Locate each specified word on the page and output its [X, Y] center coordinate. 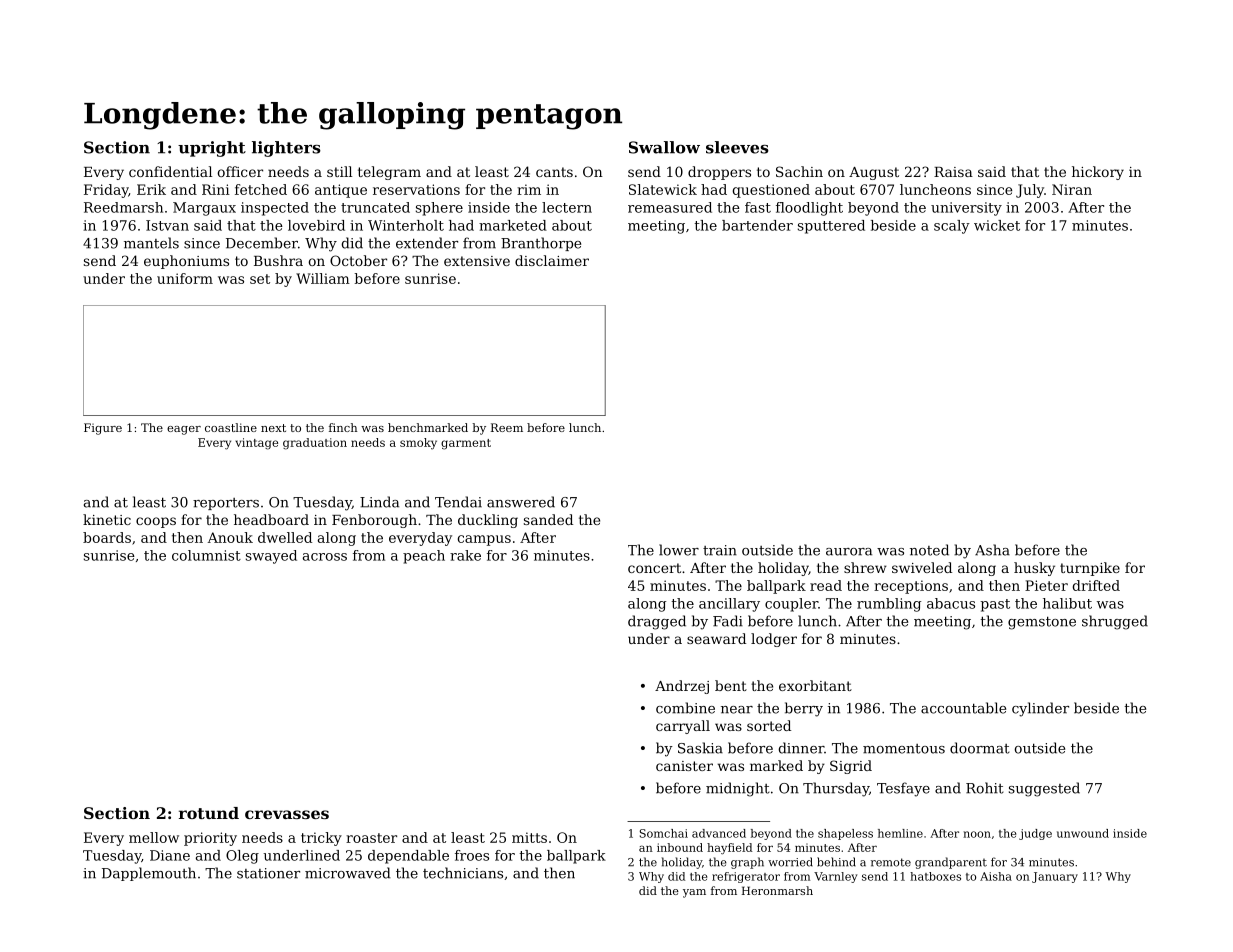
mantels [151, 243]
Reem [507, 427]
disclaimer [552, 260]
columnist [206, 555]
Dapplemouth [149, 874]
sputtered [831, 227]
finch [343, 427]
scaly [952, 227]
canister [684, 766]
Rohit [985, 788]
